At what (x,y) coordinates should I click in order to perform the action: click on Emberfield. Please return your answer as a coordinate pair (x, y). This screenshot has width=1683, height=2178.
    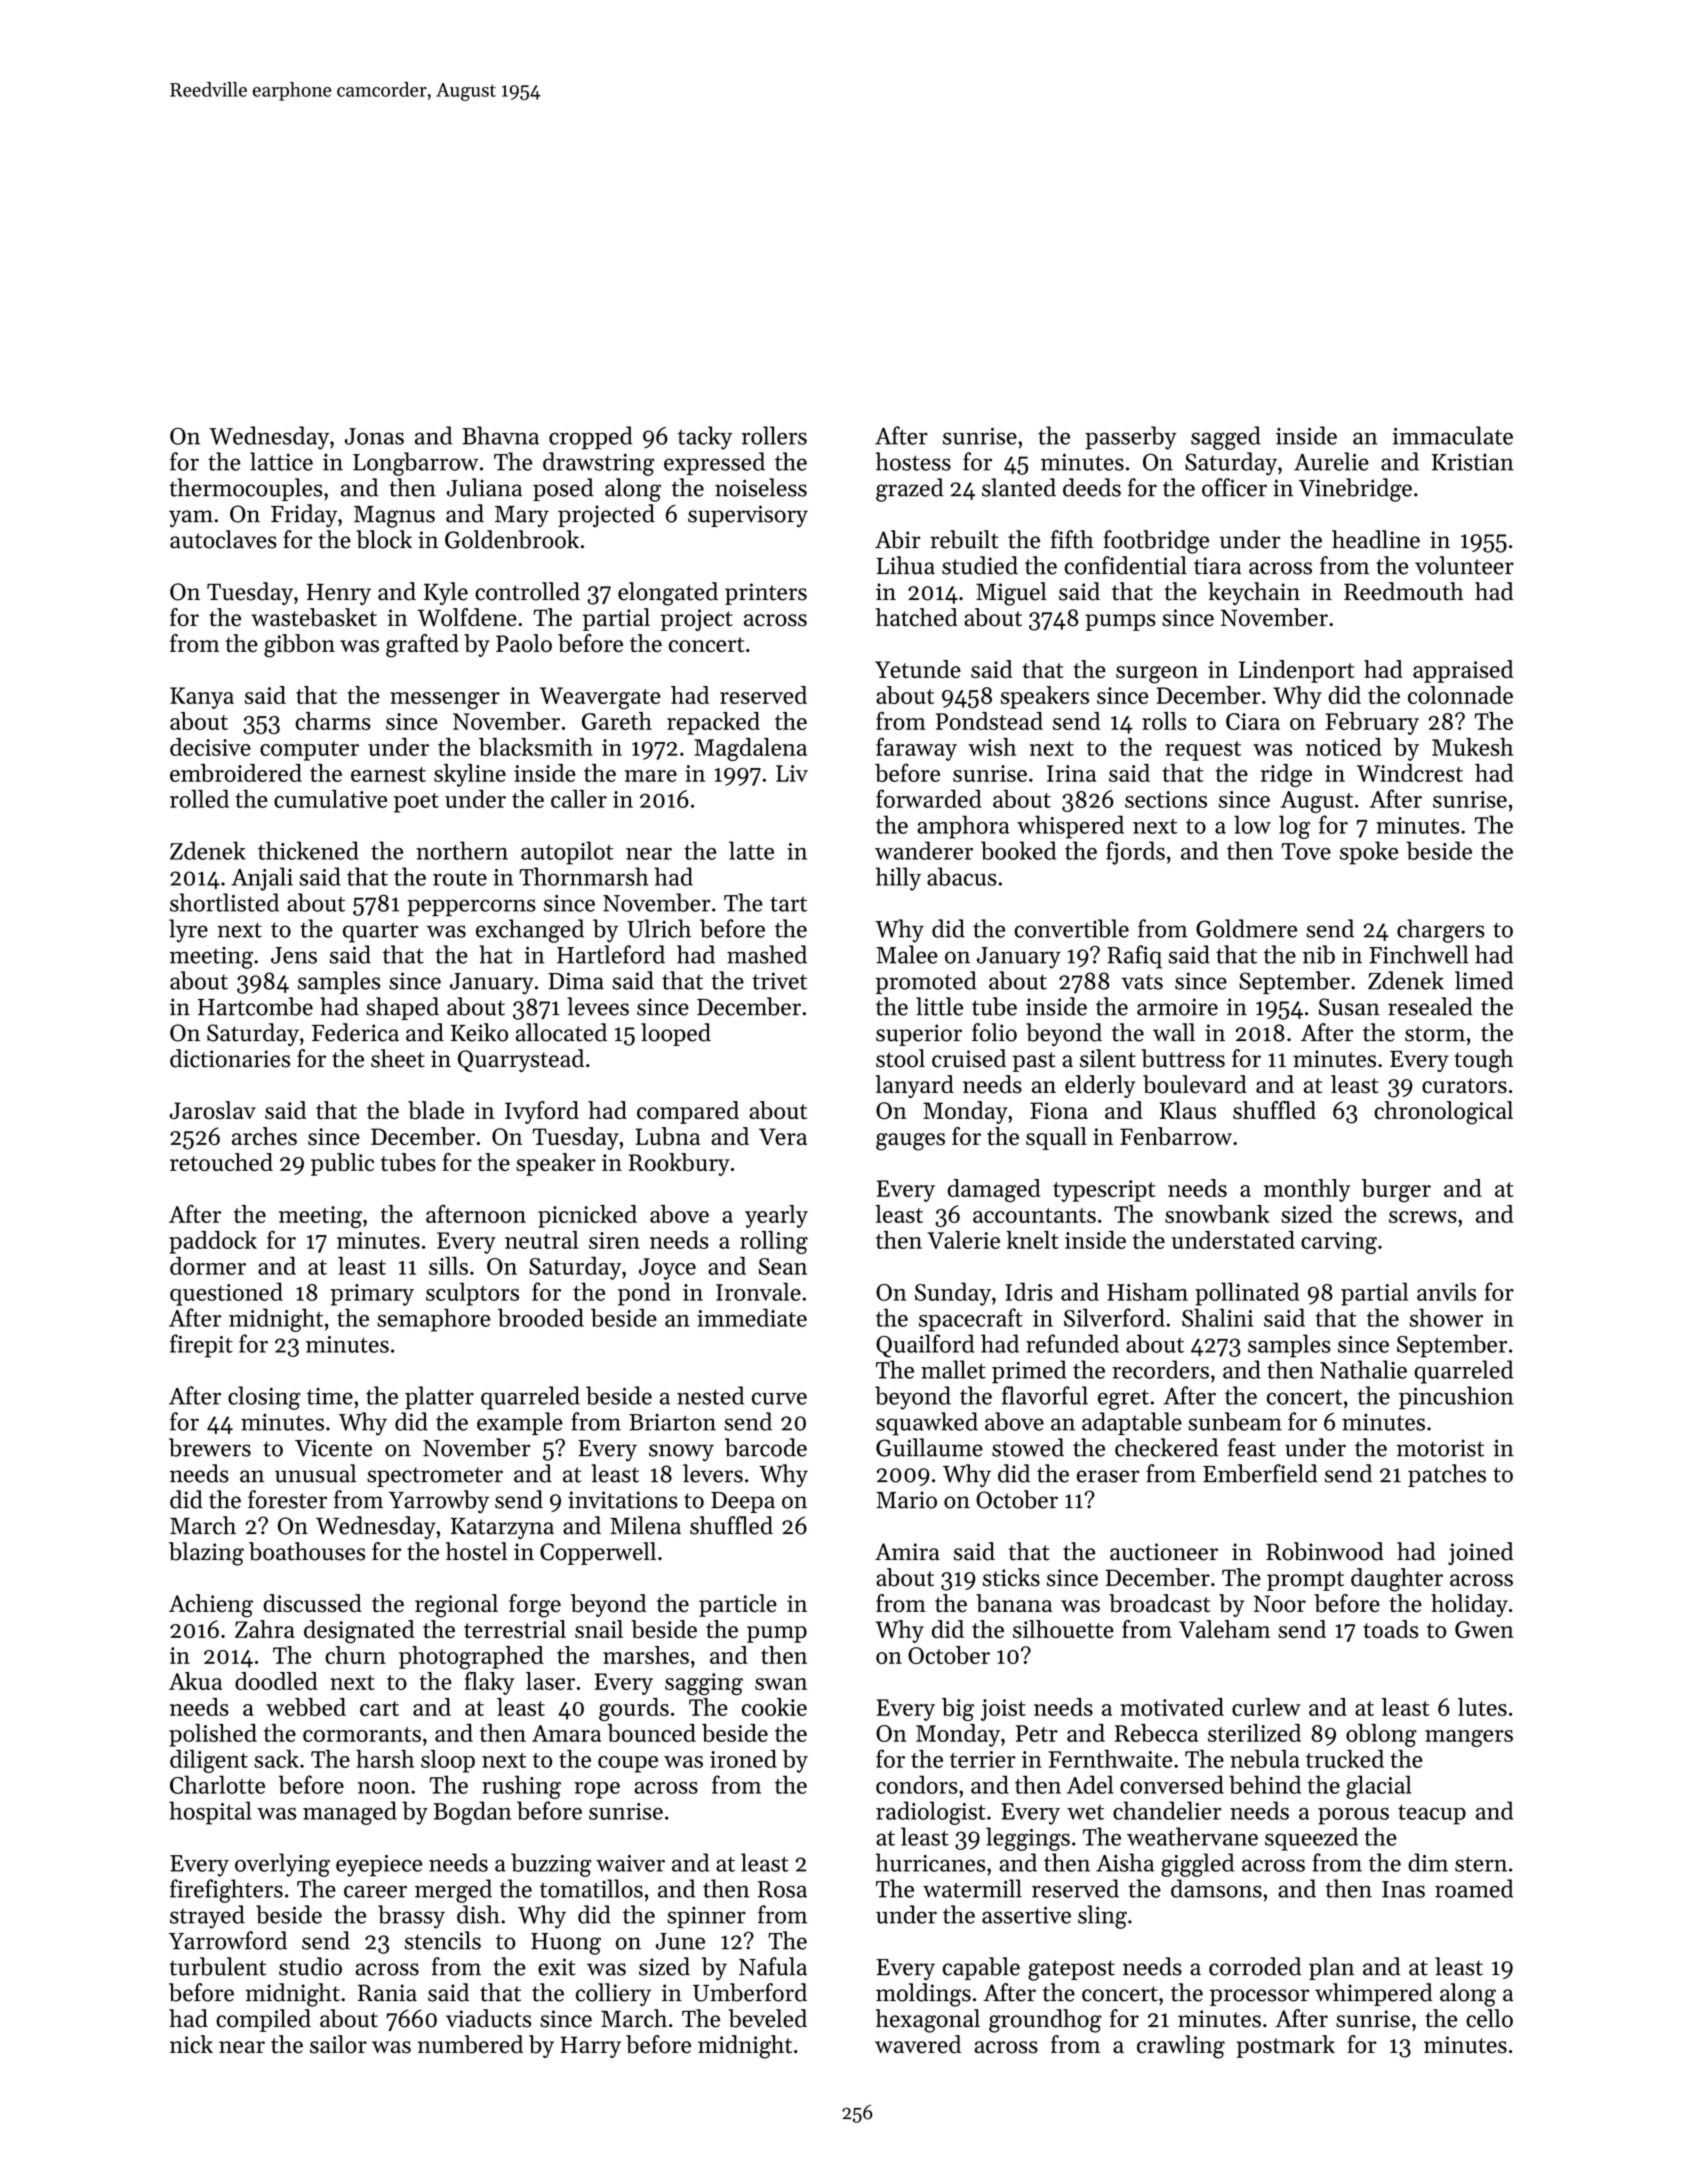
    Looking at the image, I should click on (1260, 1473).
